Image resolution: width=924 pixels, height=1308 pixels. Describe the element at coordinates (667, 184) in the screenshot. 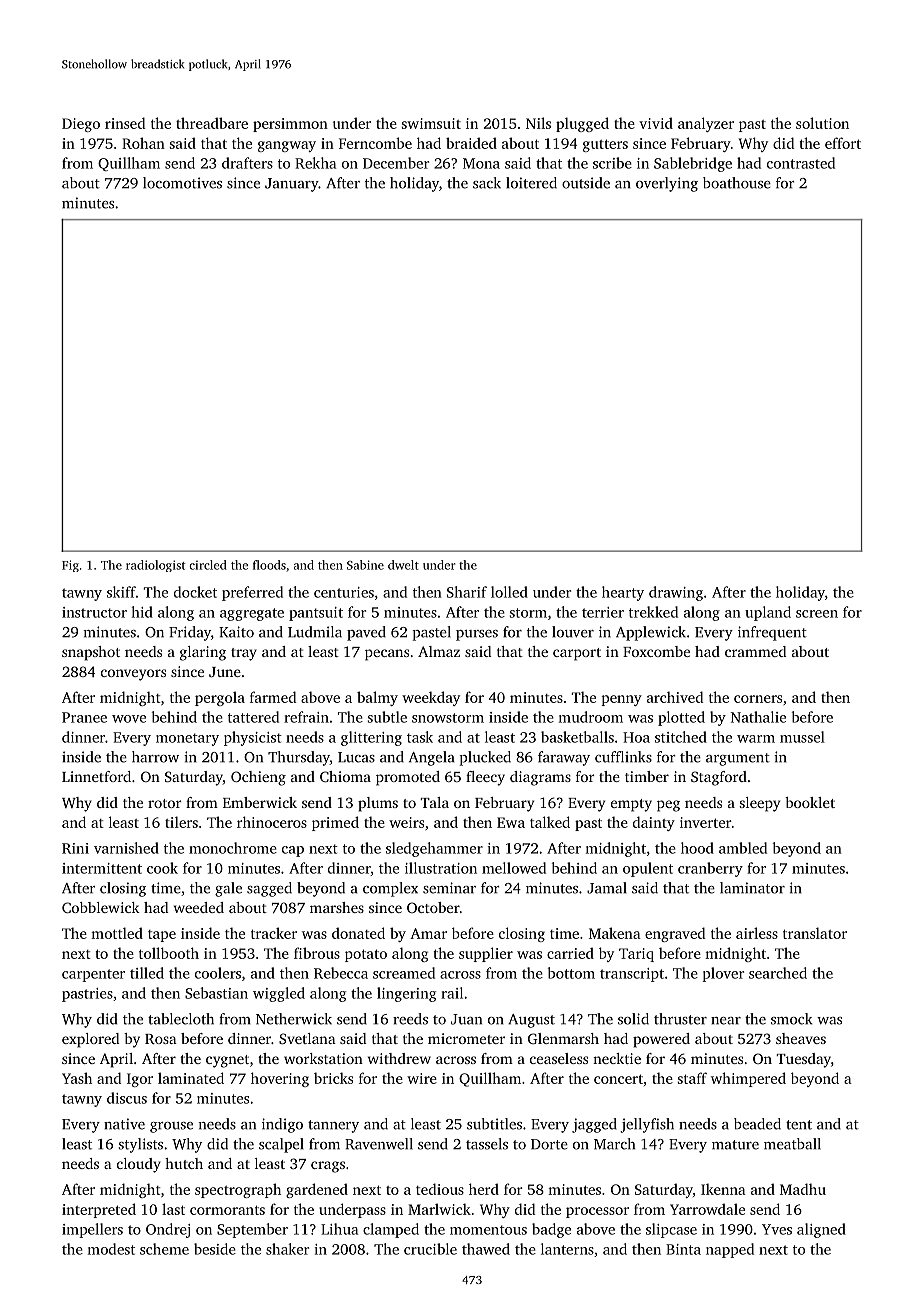

I see `overlying` at that location.
